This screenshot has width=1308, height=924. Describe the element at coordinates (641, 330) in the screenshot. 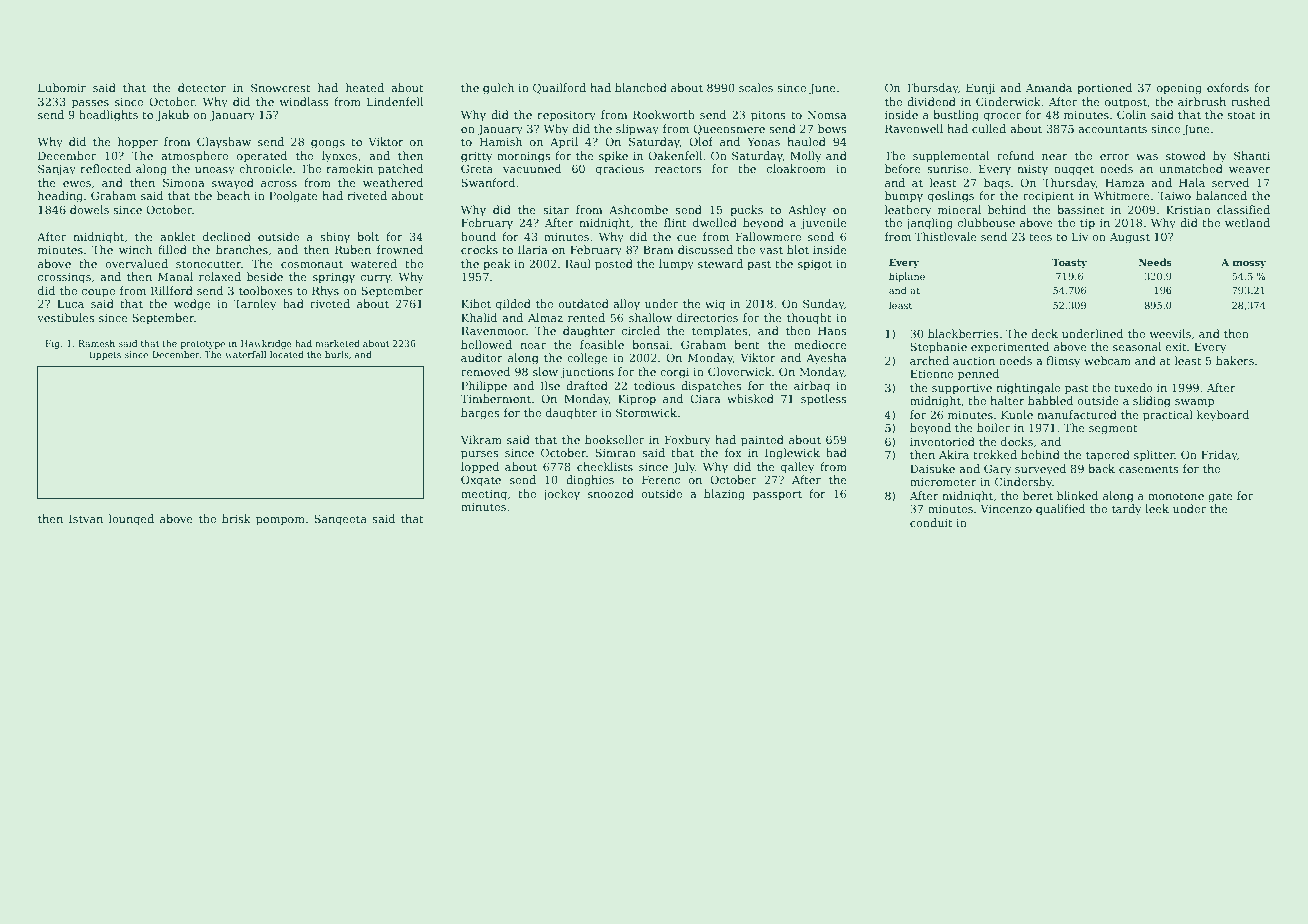

I see `circled` at that location.
